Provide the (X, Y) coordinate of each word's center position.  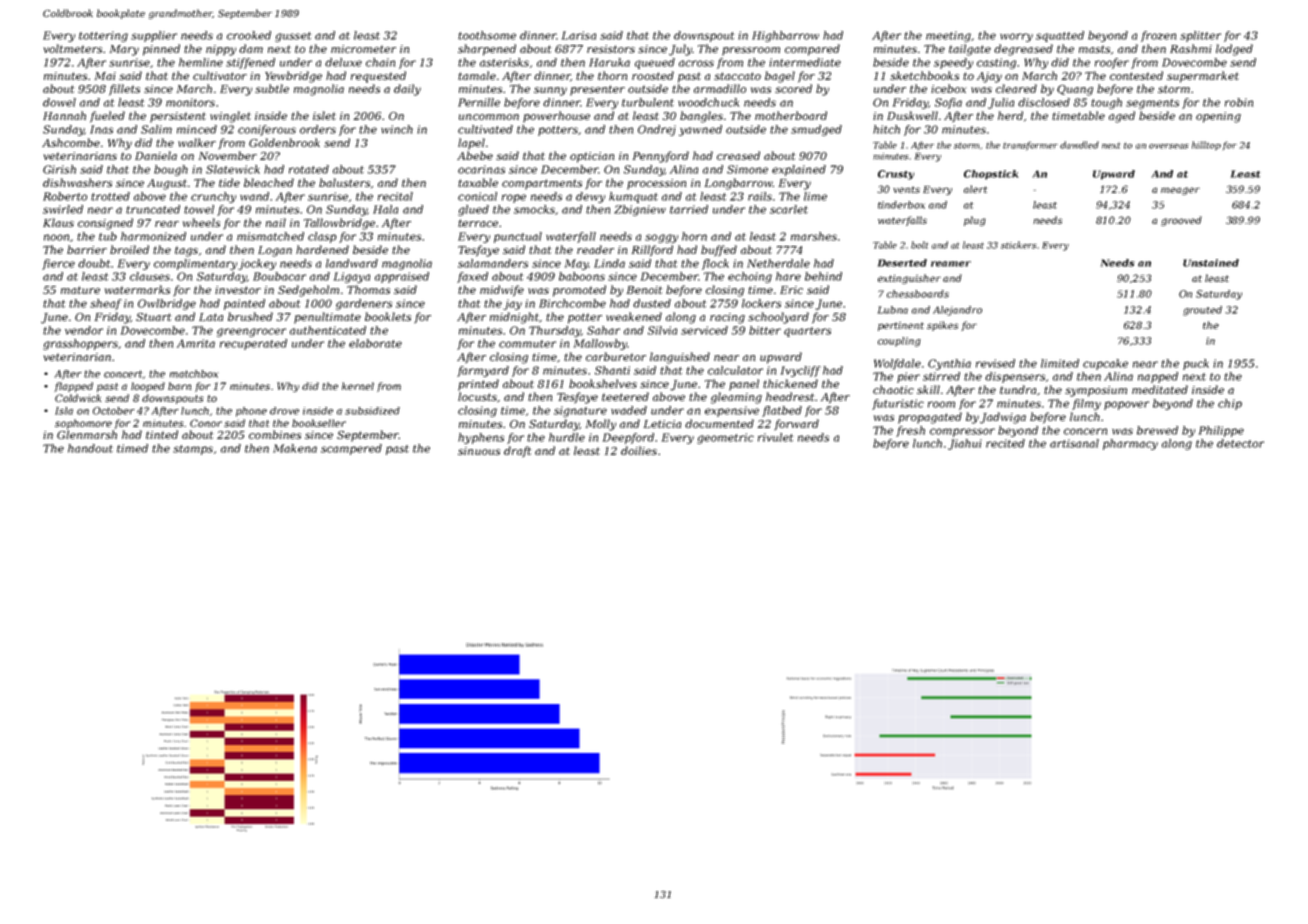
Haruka (609, 62)
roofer (1112, 63)
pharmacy (1130, 444)
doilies (639, 450)
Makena (295, 448)
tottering (103, 36)
